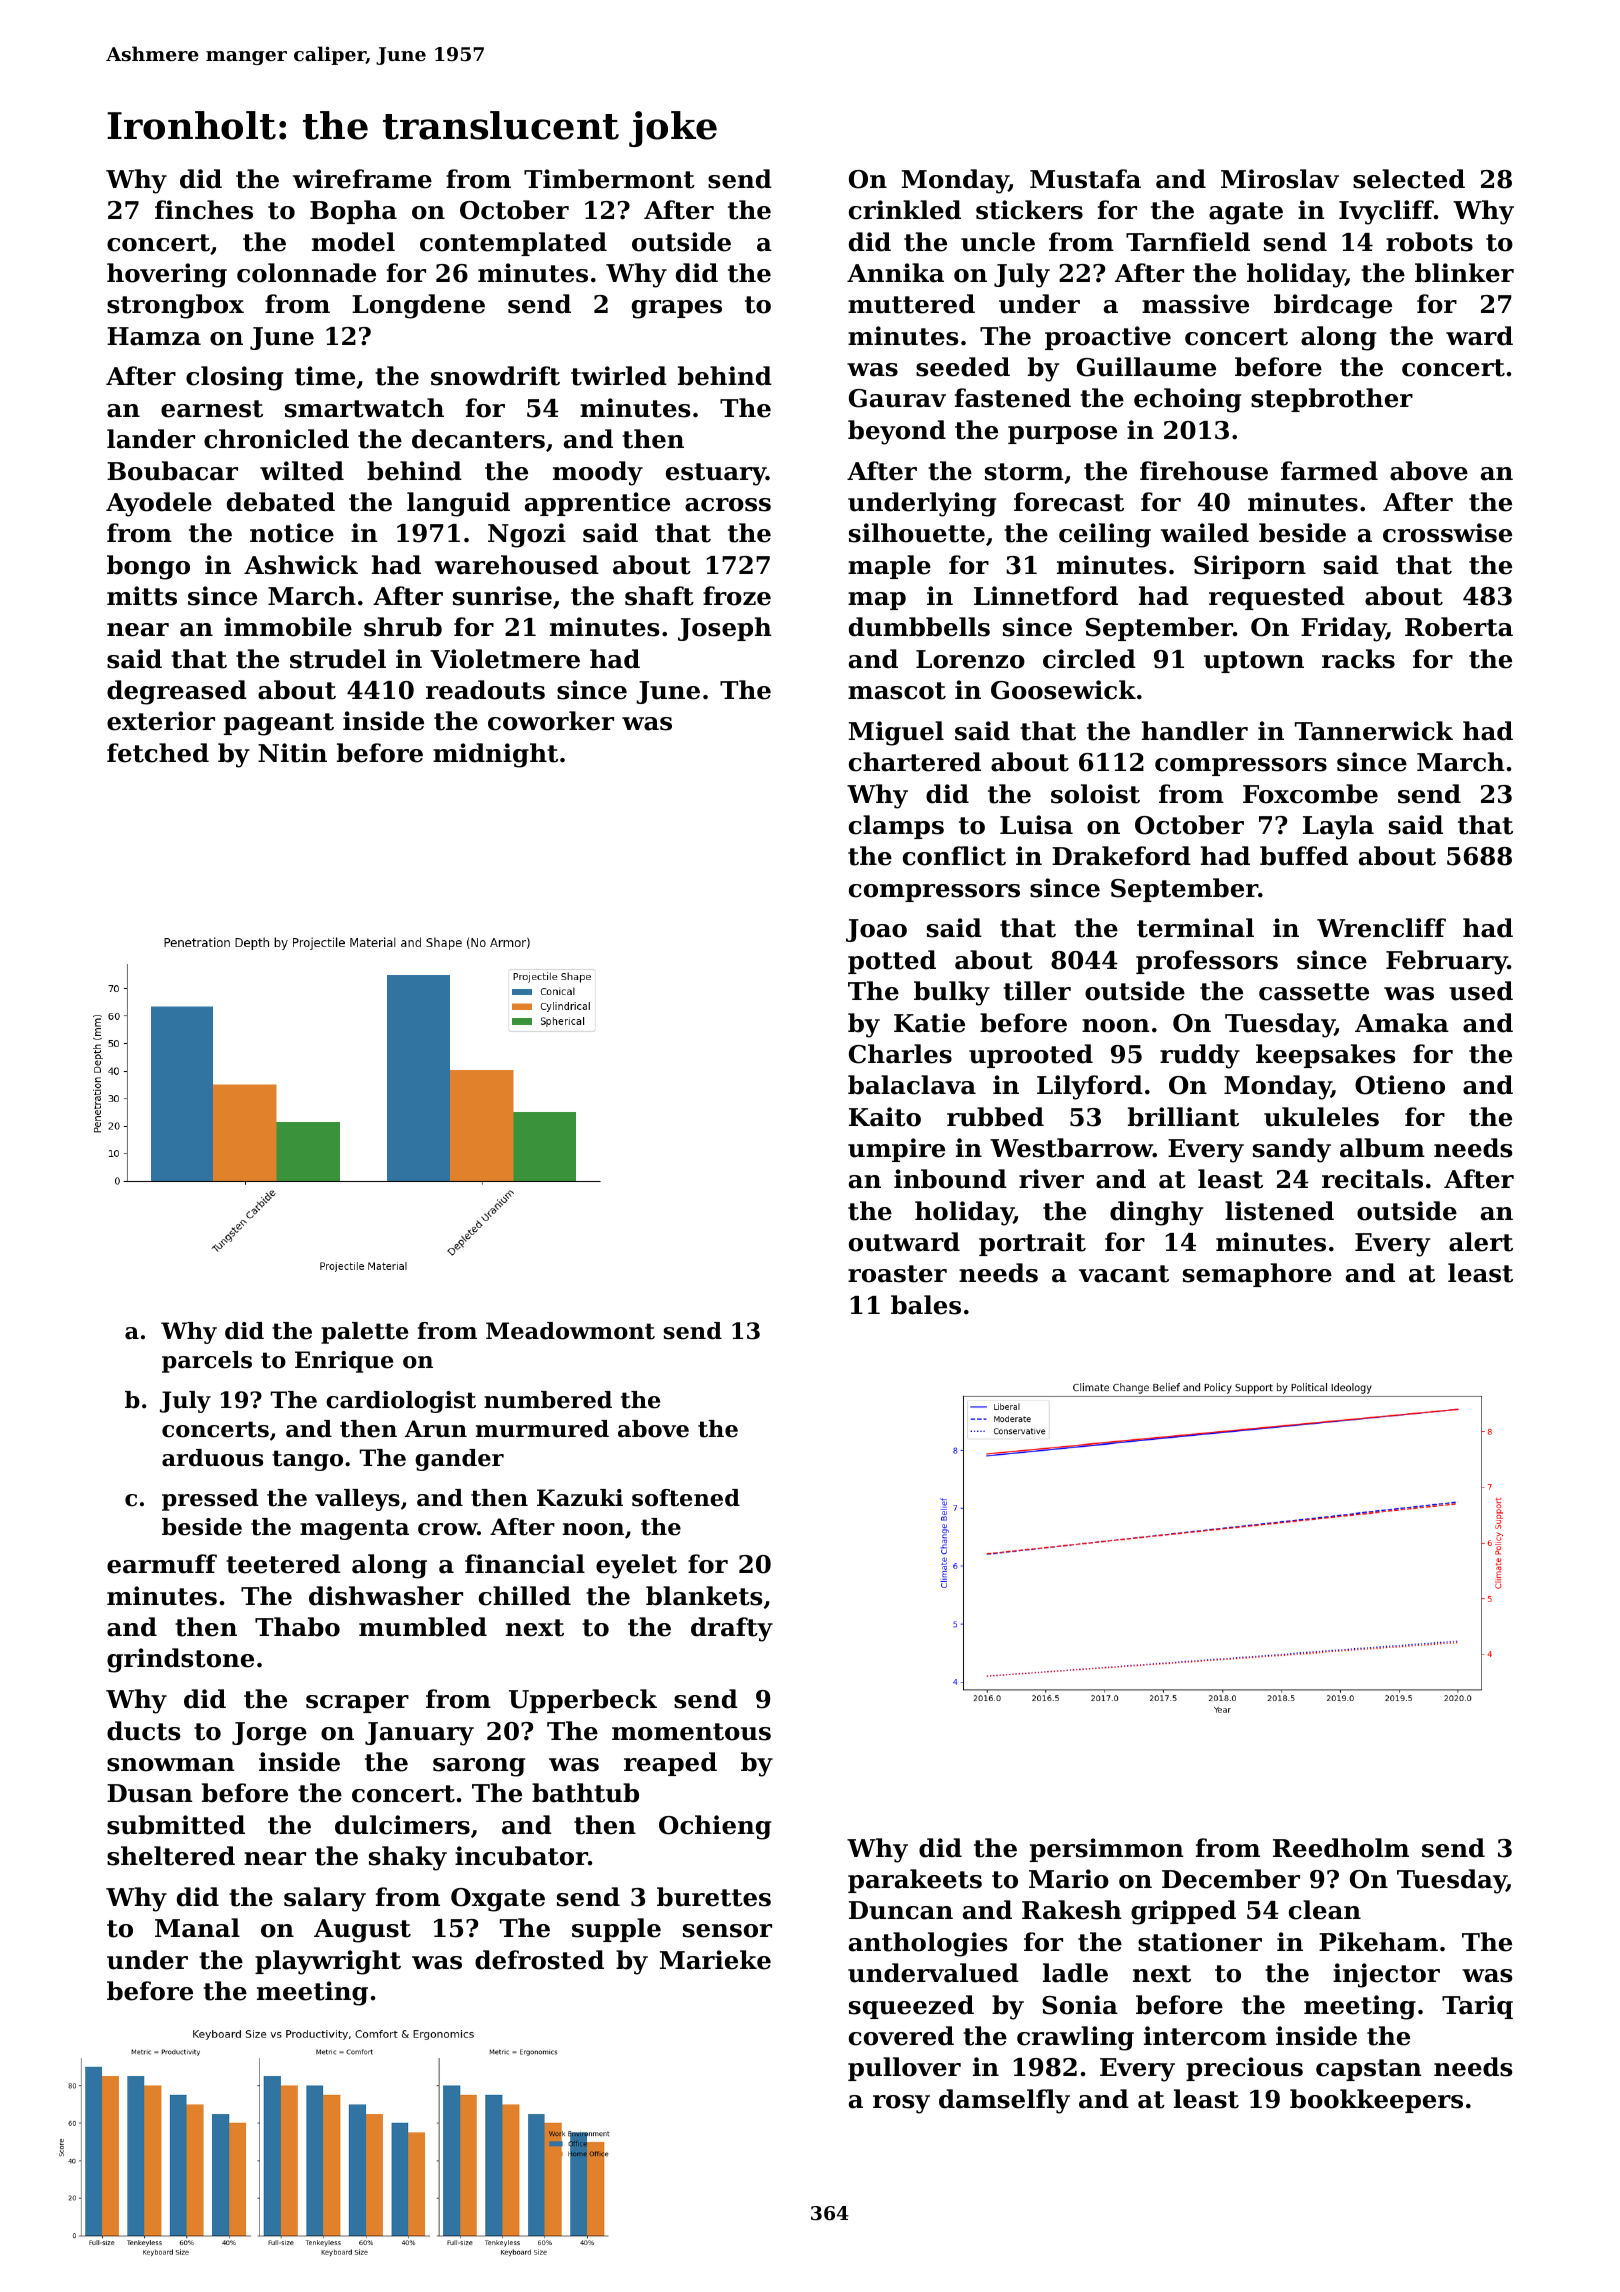  What do you see at coordinates (204, 210) in the screenshot?
I see `finches` at bounding box center [204, 210].
